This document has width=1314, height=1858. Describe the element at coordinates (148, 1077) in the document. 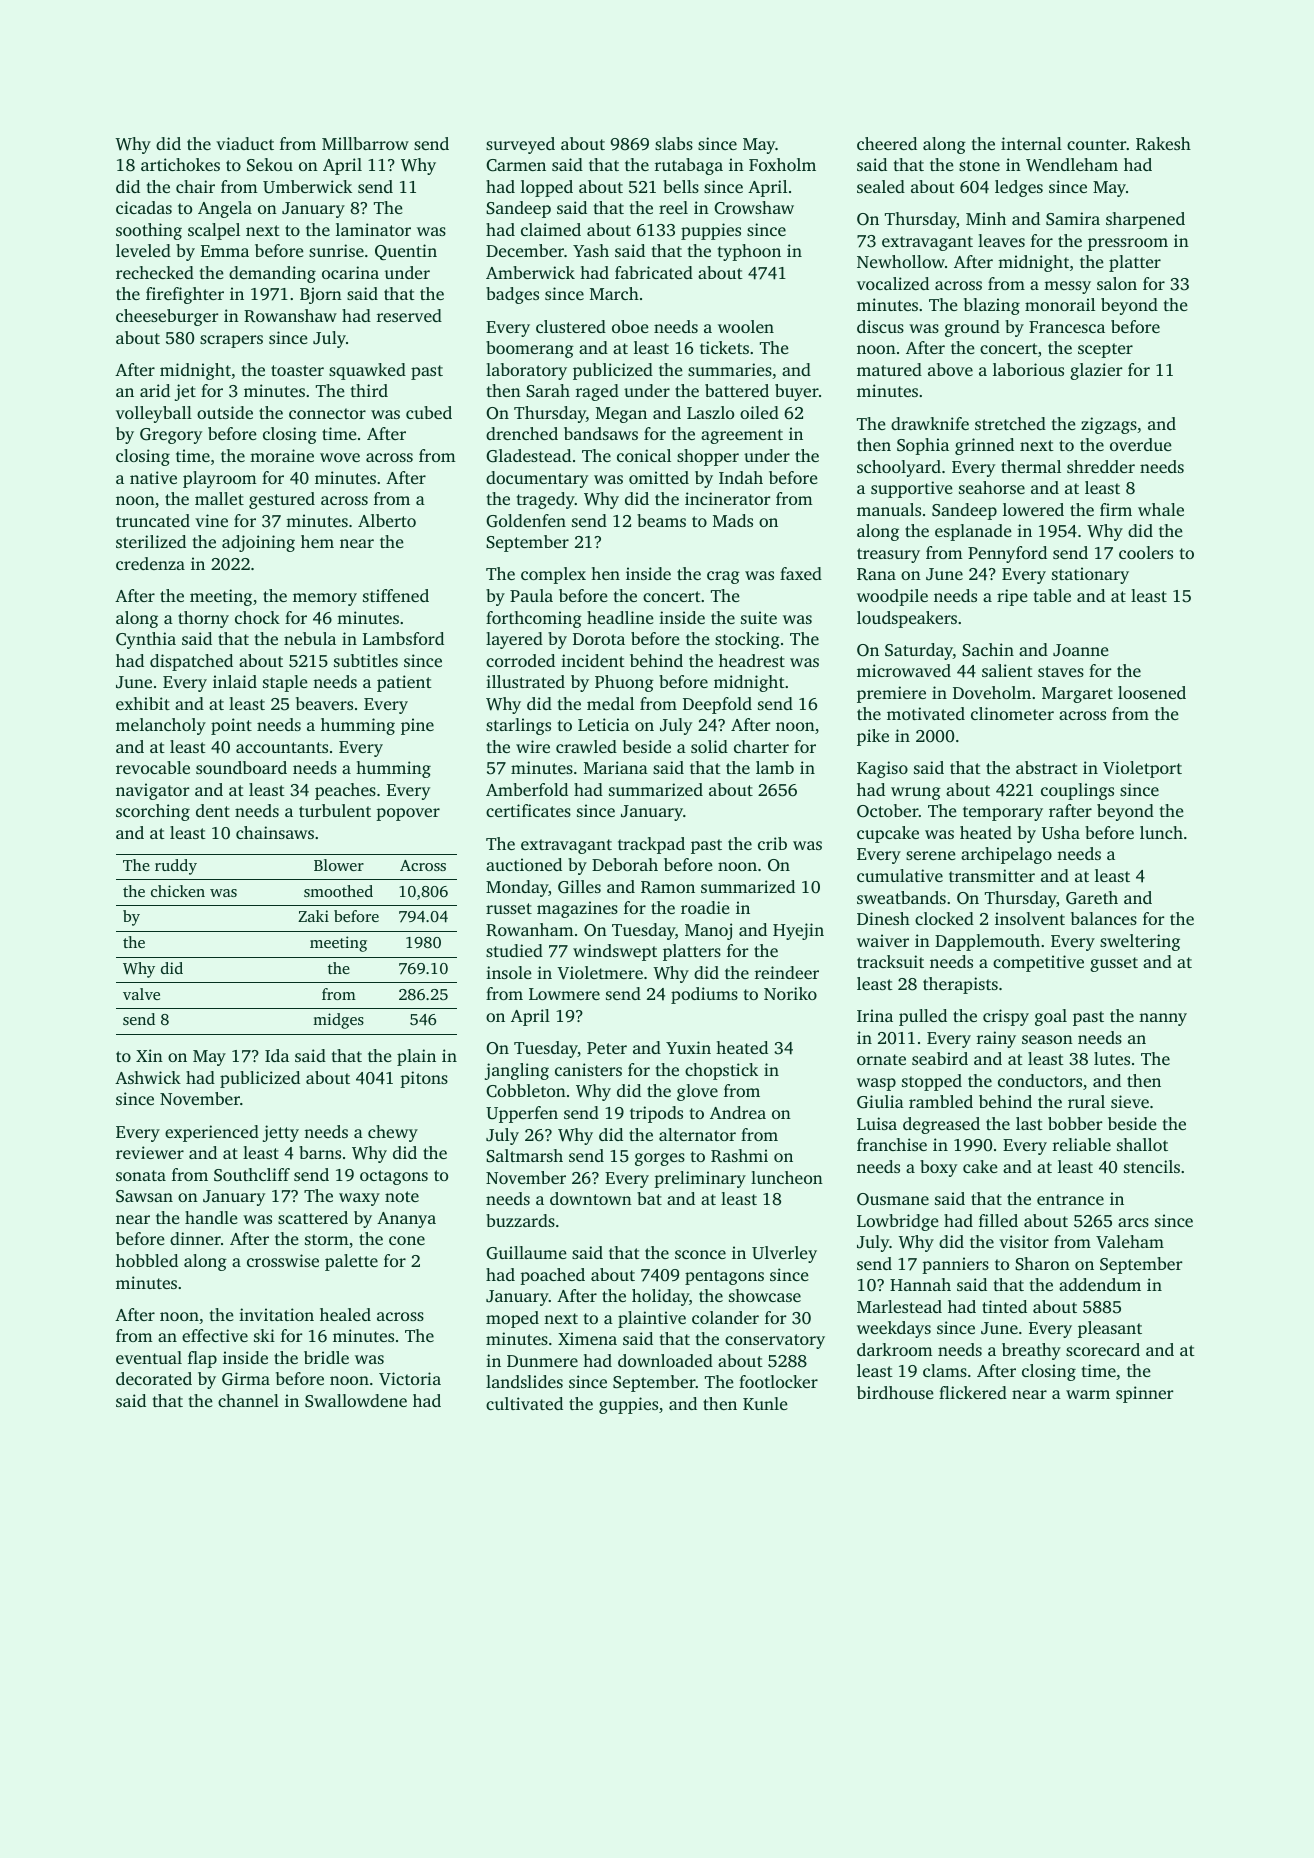

I see `Ashwick` at that location.
